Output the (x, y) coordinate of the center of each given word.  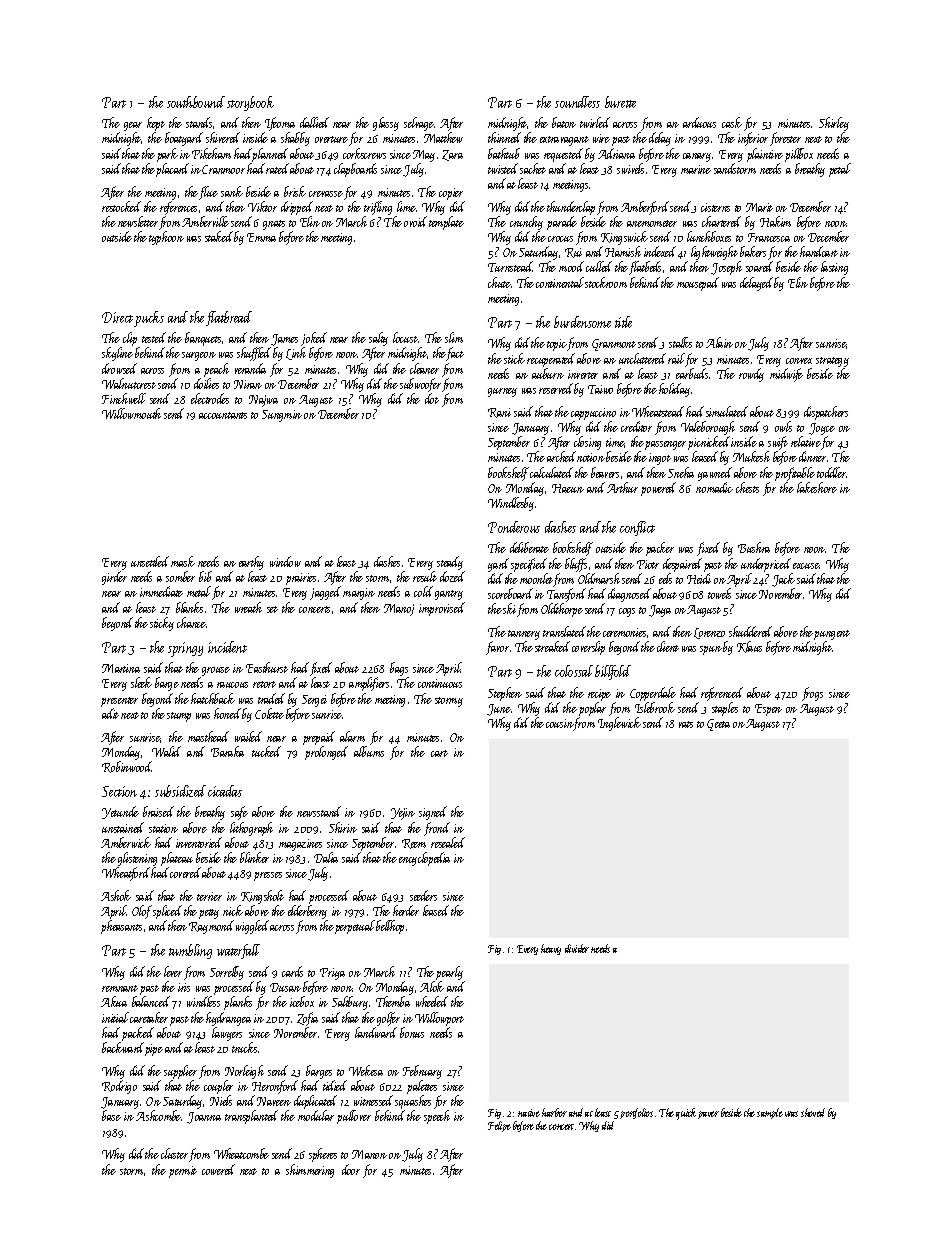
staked (219, 236)
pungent (832, 635)
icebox (302, 1001)
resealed (448, 842)
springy (185, 649)
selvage (419, 124)
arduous (699, 122)
